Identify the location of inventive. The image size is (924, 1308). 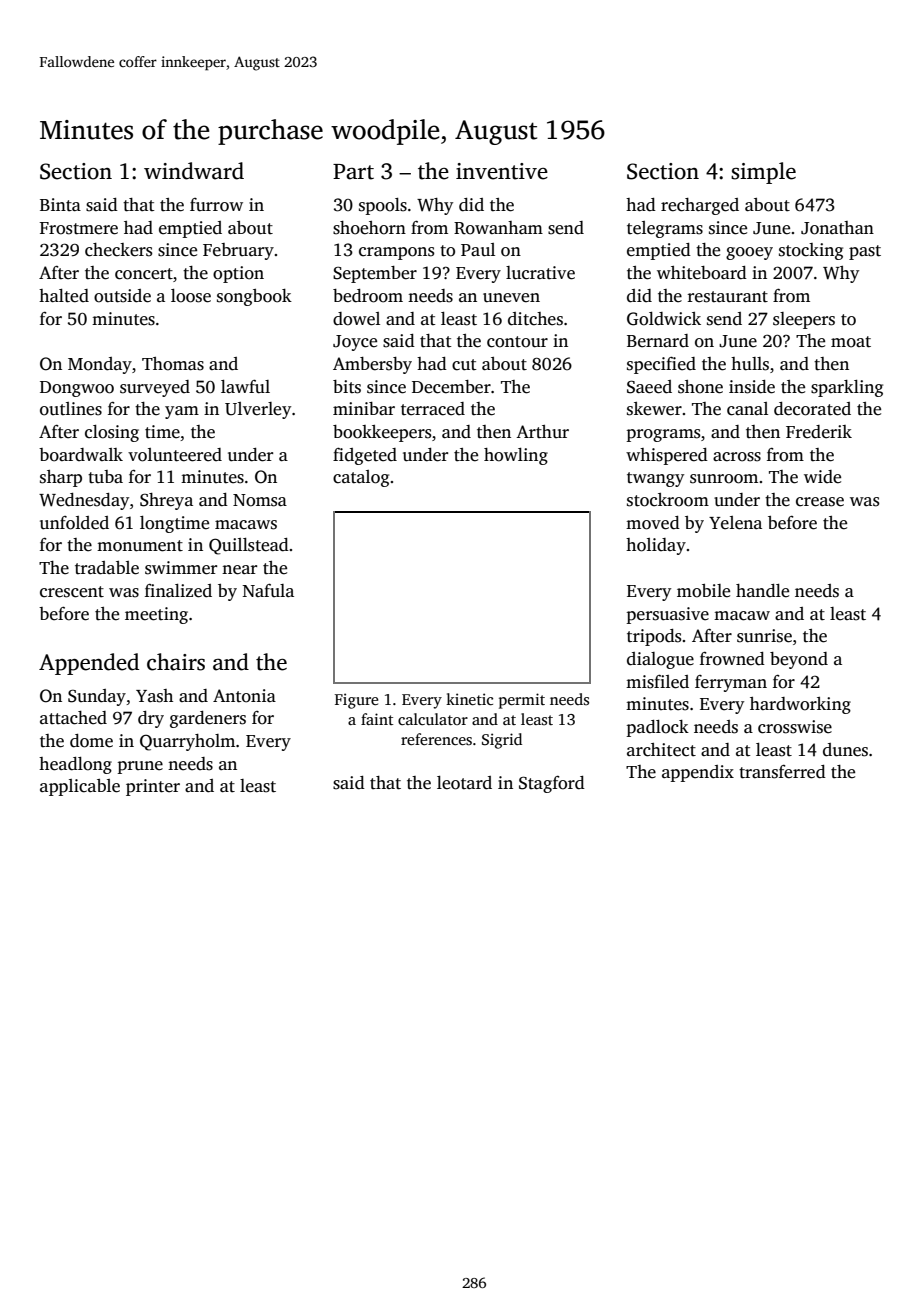
(502, 171).
